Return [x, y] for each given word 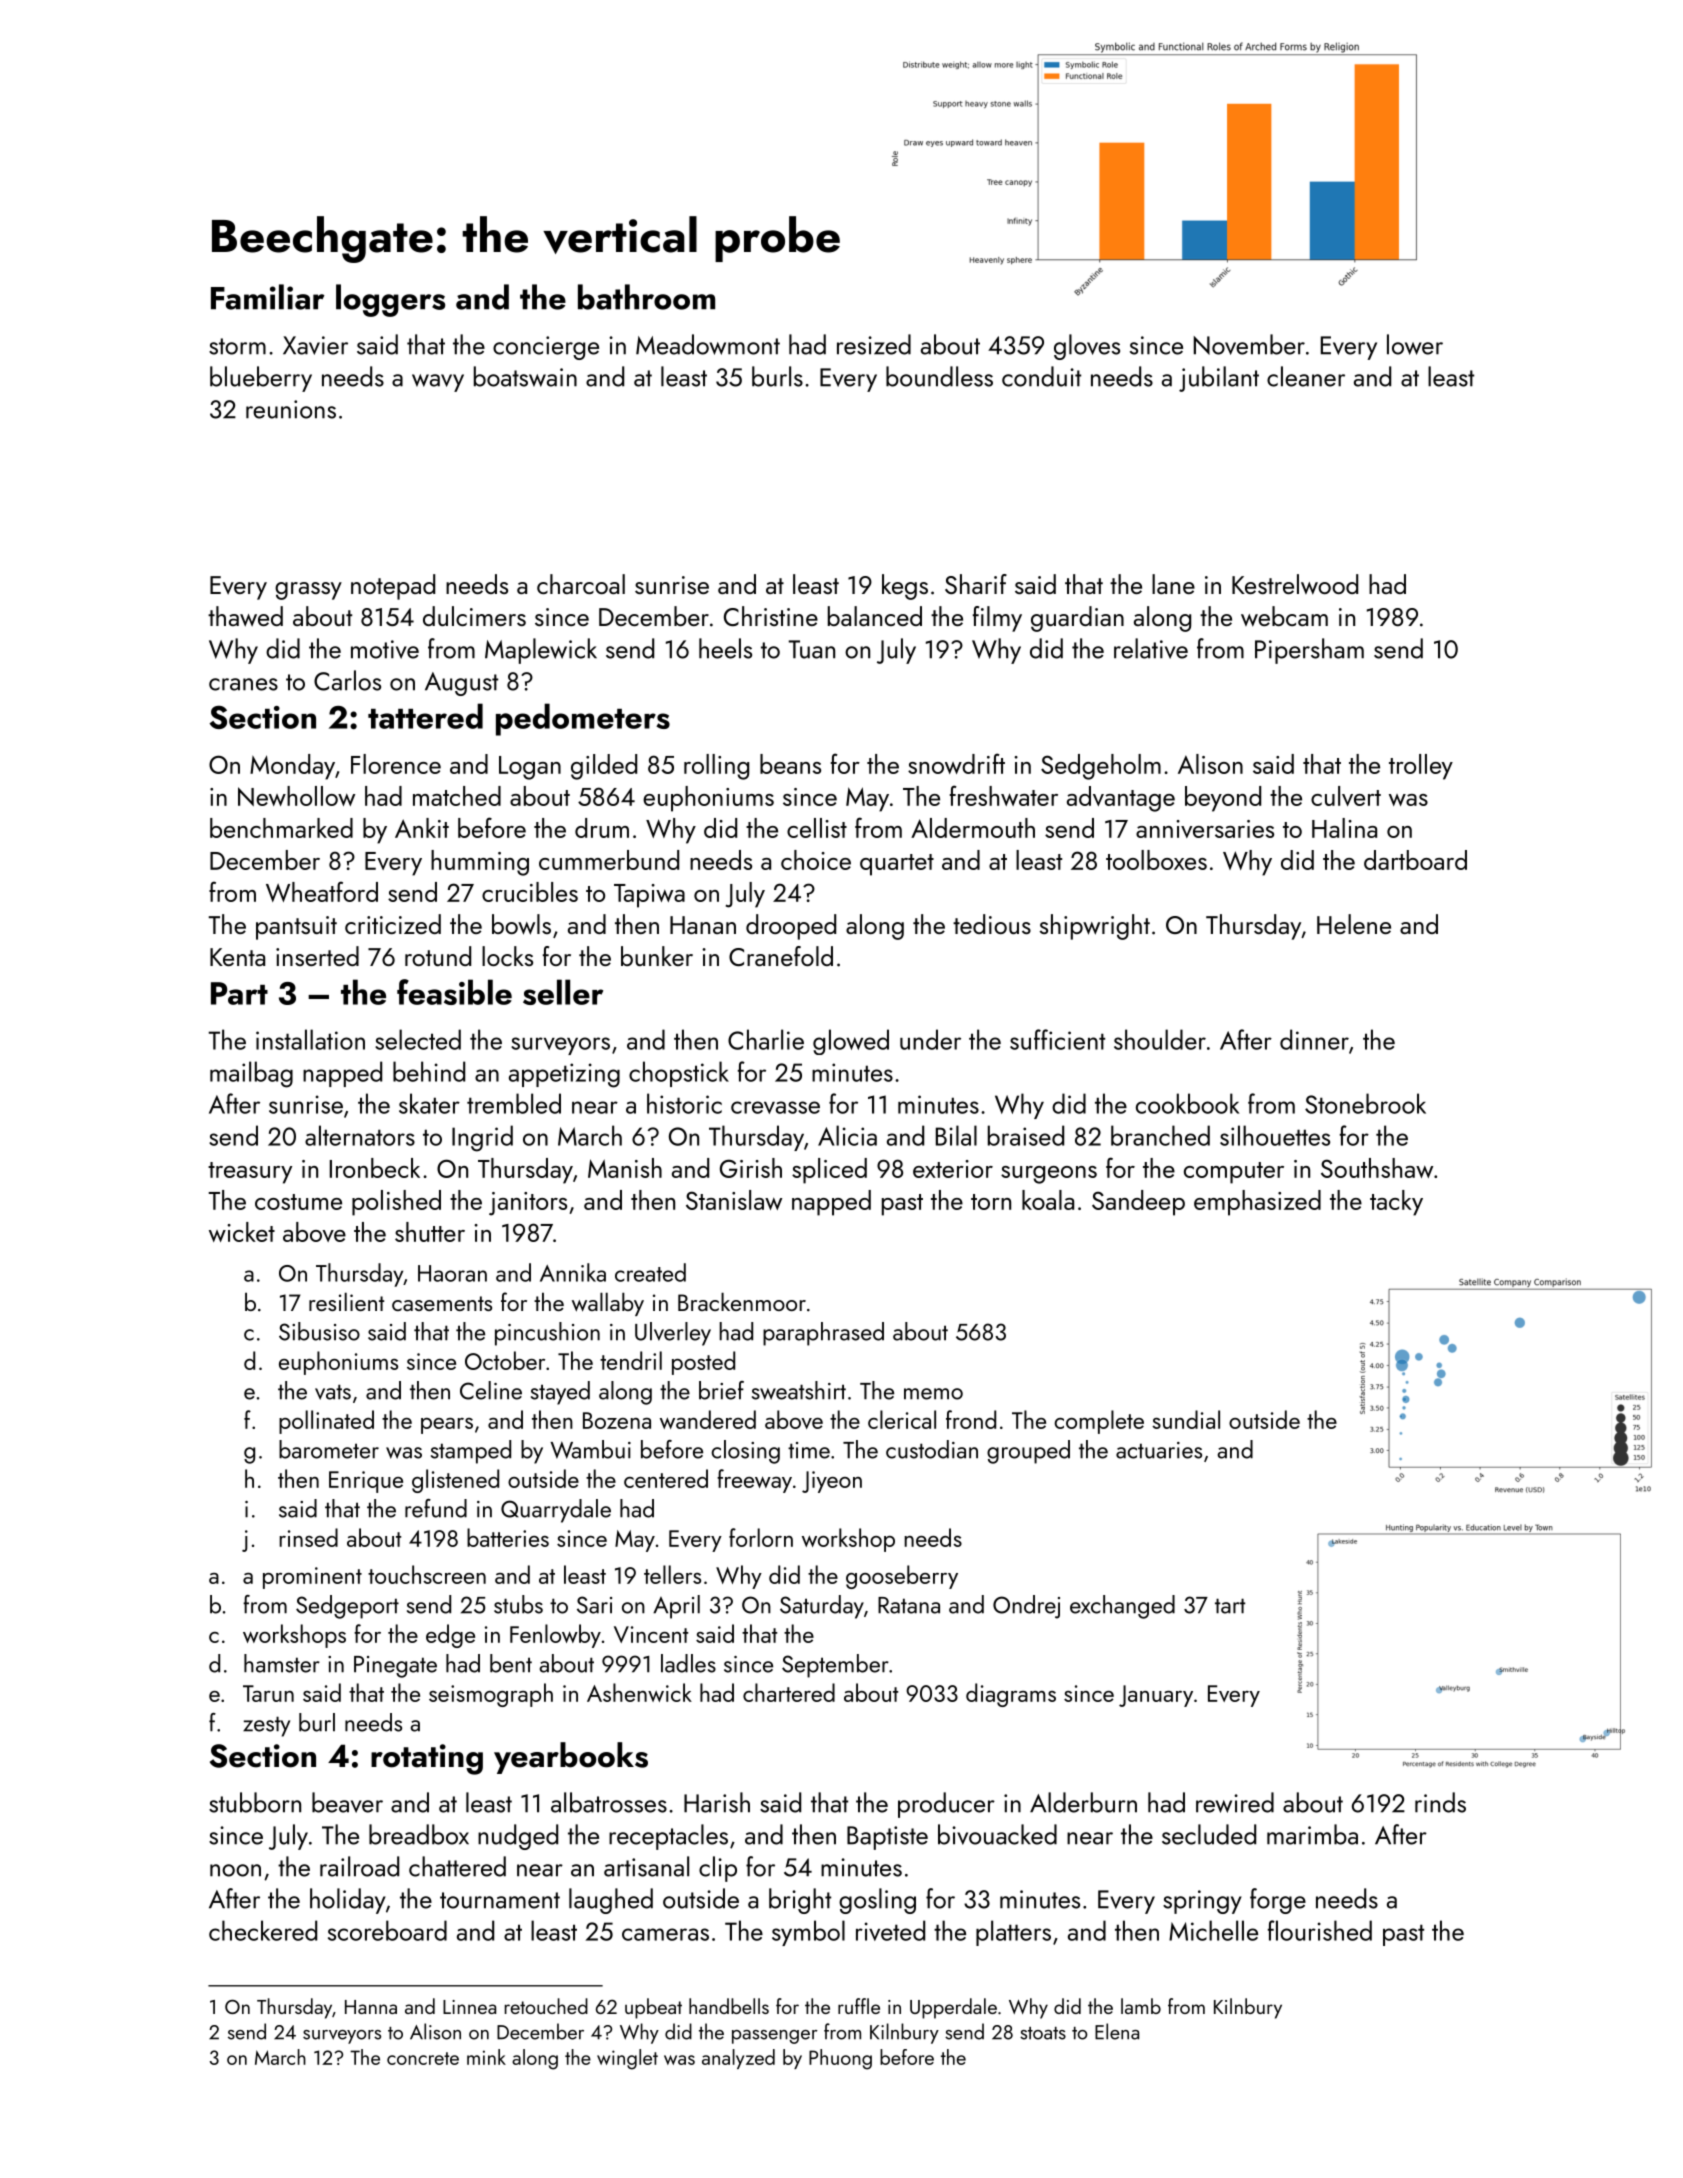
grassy [308, 591]
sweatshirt [799, 1390]
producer [946, 1805]
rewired [1235, 1802]
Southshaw [1377, 1168]
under [930, 1039]
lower [1415, 344]
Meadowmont [708, 344]
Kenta [237, 957]
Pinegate [395, 1667]
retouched [546, 2006]
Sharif [976, 584]
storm [237, 346]
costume [298, 1202]
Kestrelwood [1295, 584]
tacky [1396, 1203]
